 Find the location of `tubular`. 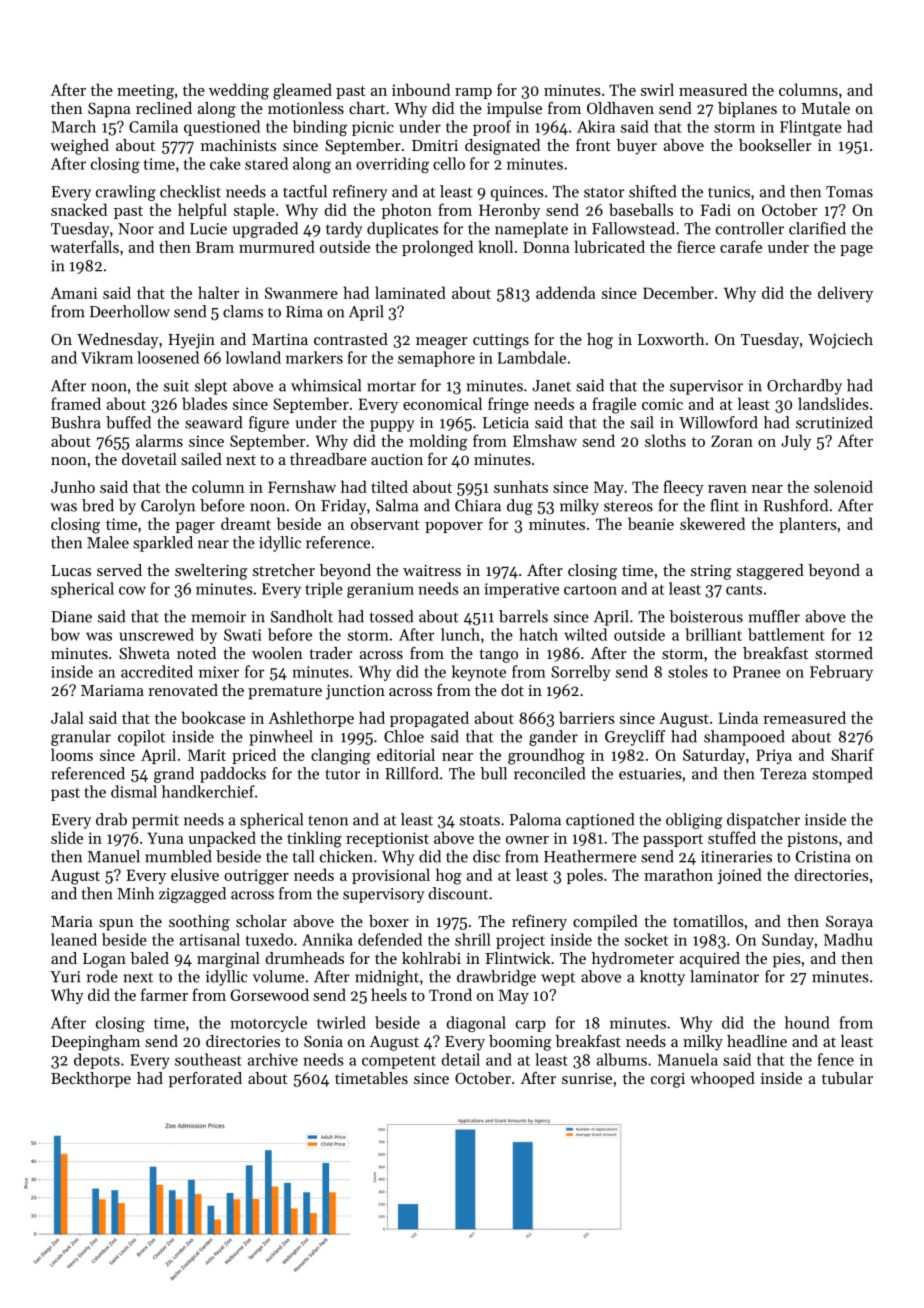

tubular is located at coordinates (847, 1078).
